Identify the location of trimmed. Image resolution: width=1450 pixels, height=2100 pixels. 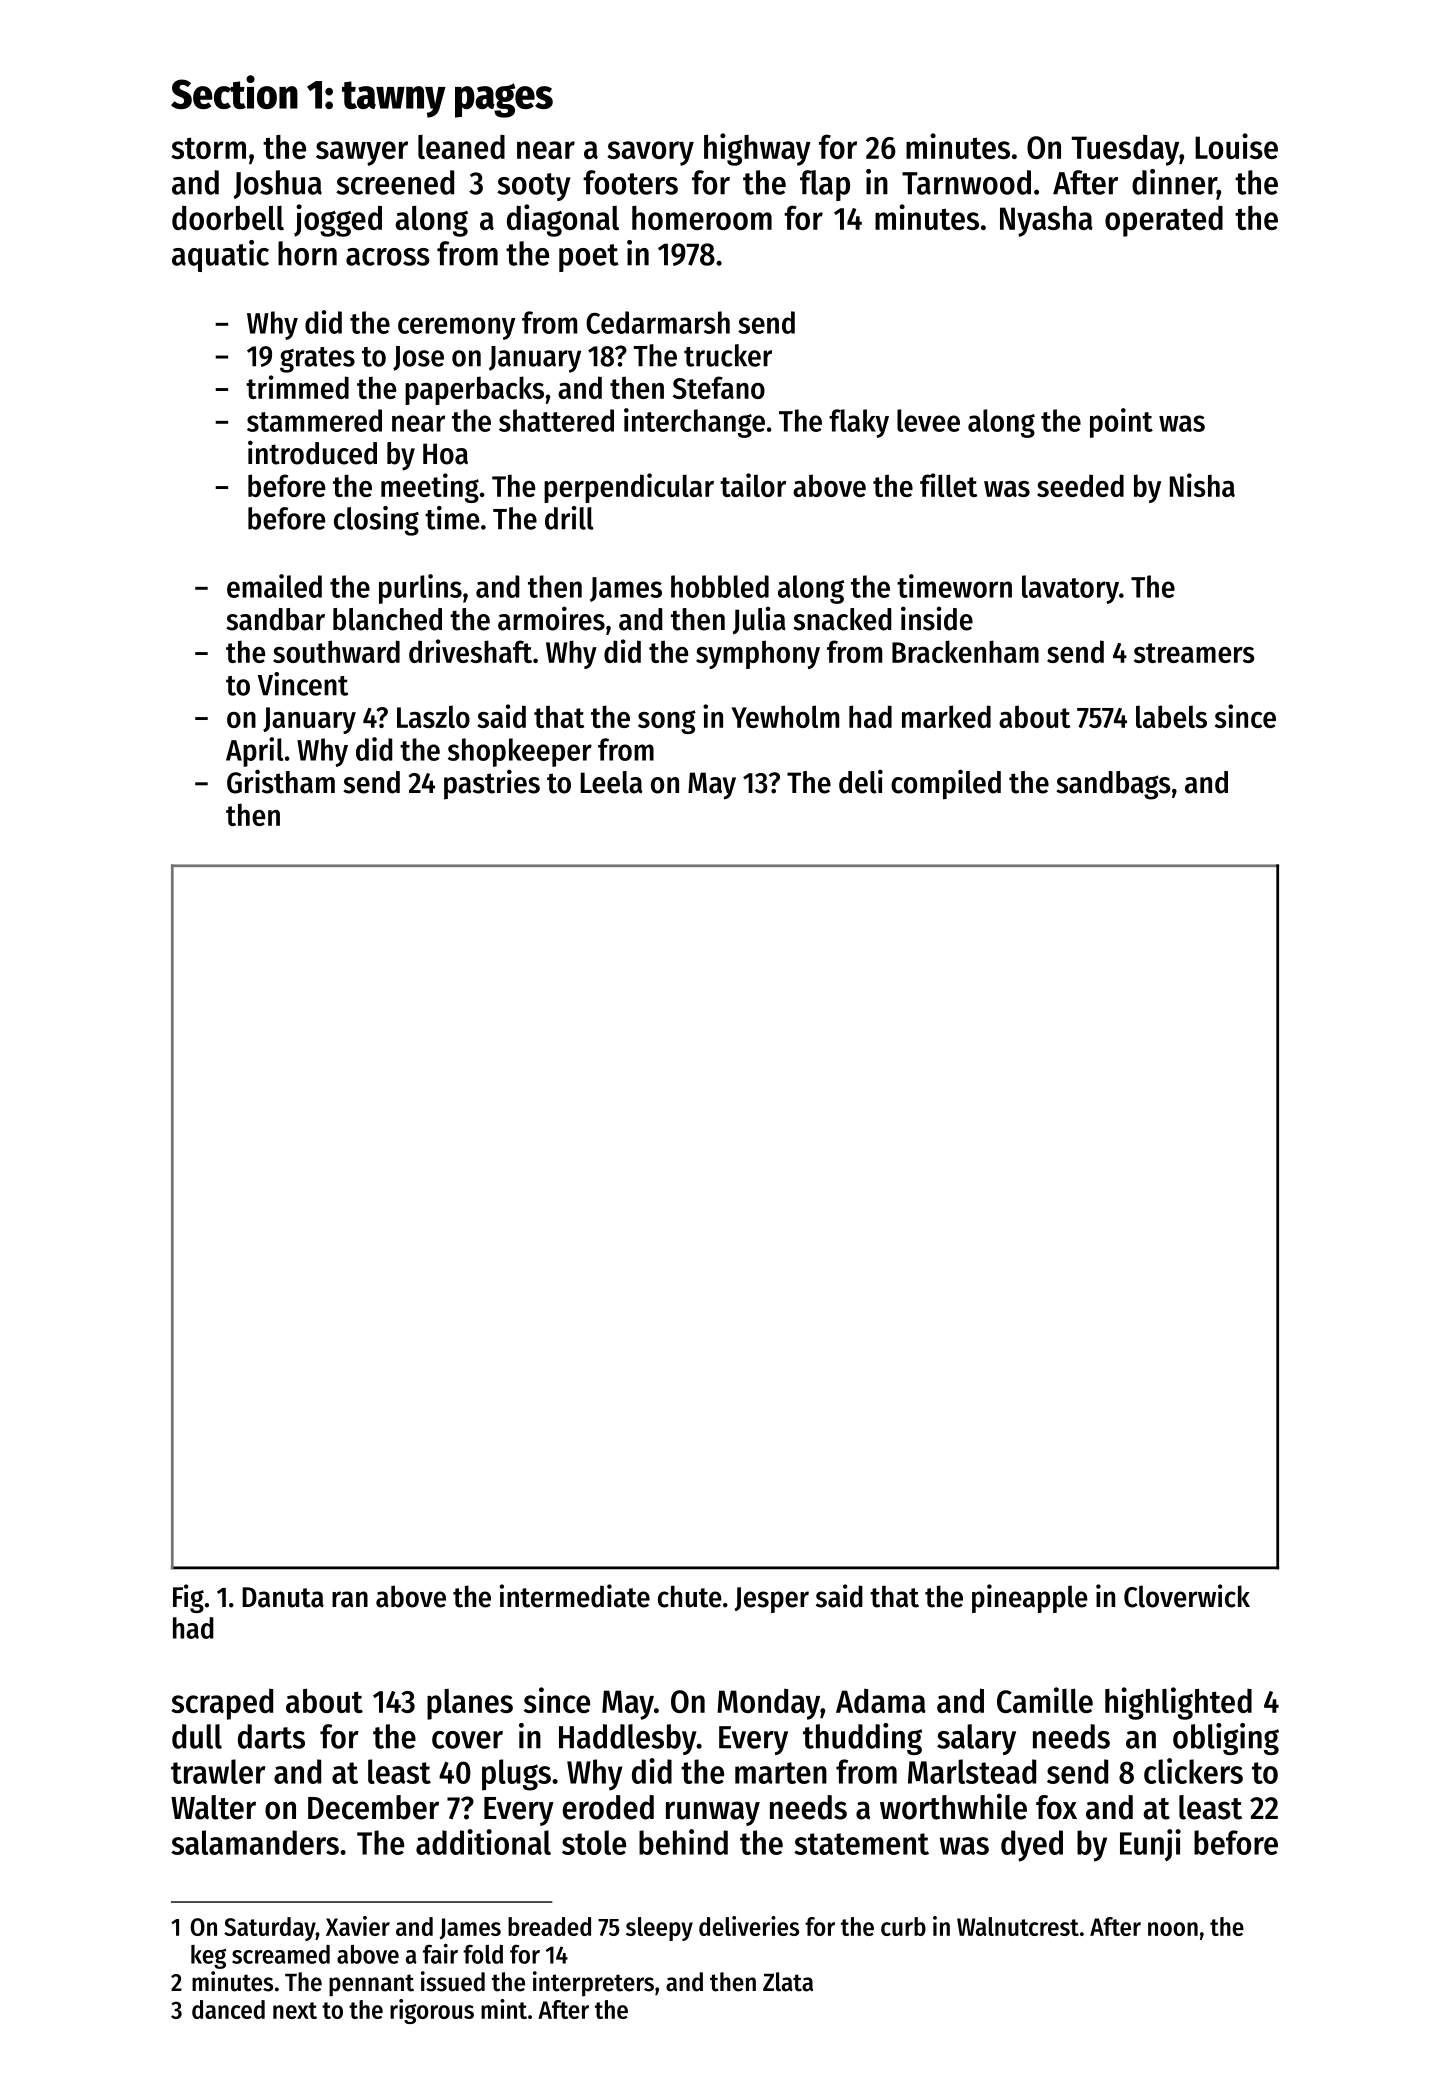
(297, 387).
